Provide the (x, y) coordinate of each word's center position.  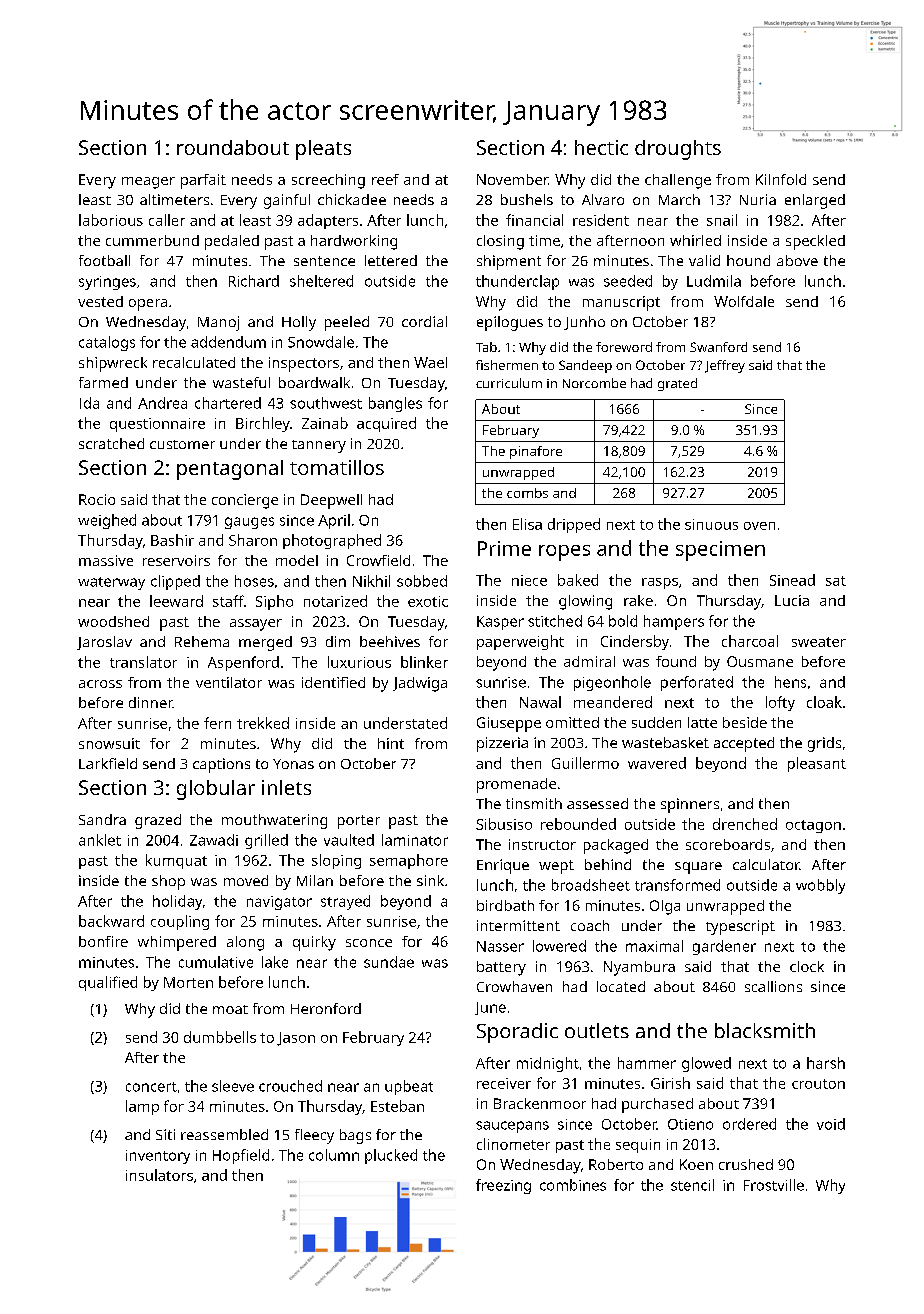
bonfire (103, 941)
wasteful (241, 382)
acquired (386, 424)
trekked (263, 723)
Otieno (690, 1124)
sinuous (711, 524)
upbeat (409, 1087)
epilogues (510, 323)
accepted (744, 744)
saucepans (512, 1127)
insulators (159, 1175)
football (104, 260)
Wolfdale (744, 301)
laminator (415, 840)
